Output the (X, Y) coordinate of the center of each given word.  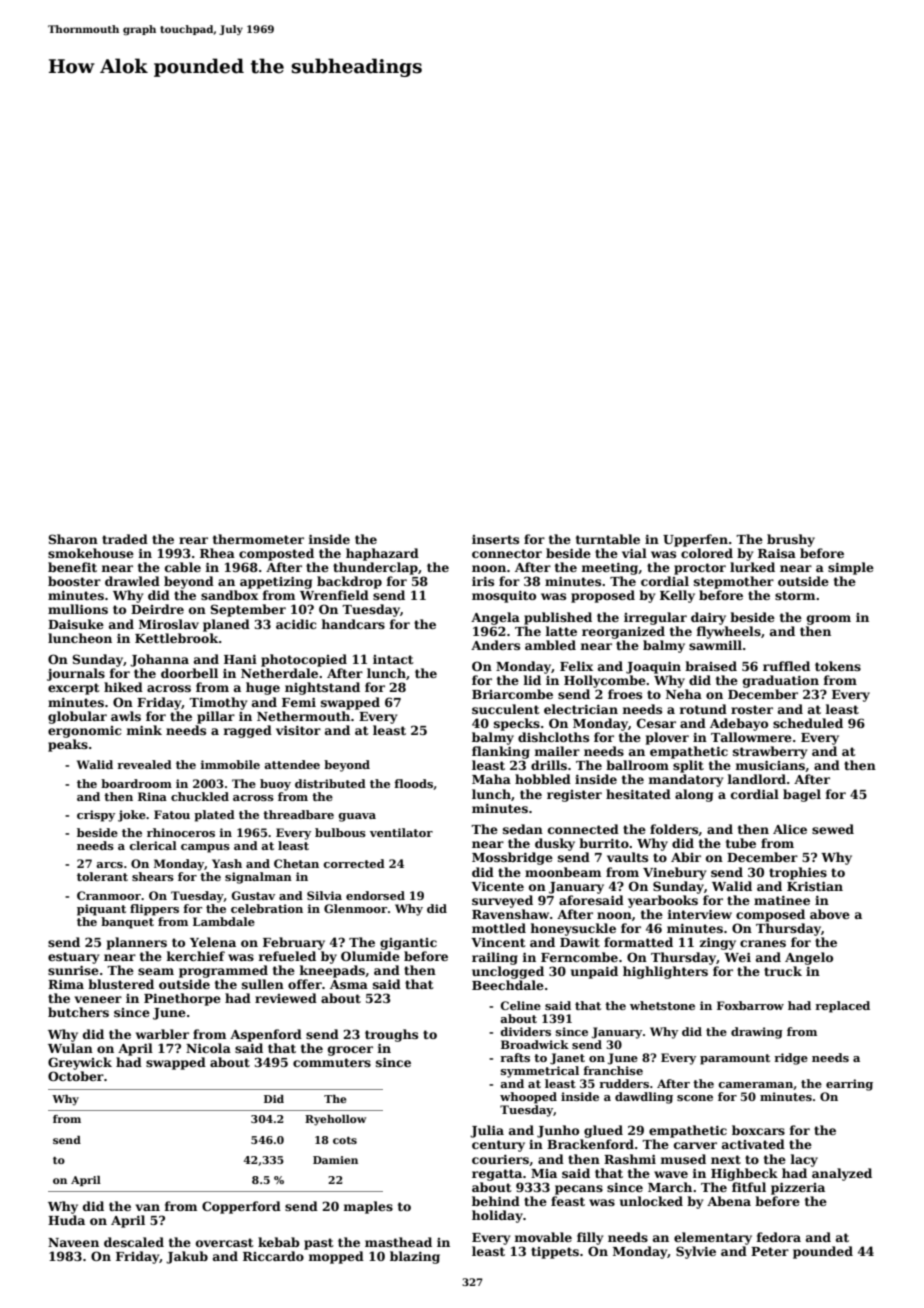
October (76, 1076)
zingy (717, 943)
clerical (153, 845)
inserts (495, 539)
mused (683, 1159)
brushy (791, 540)
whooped (528, 1098)
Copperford (241, 1207)
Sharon (73, 539)
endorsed (375, 895)
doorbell (189, 673)
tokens (838, 666)
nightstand (322, 688)
